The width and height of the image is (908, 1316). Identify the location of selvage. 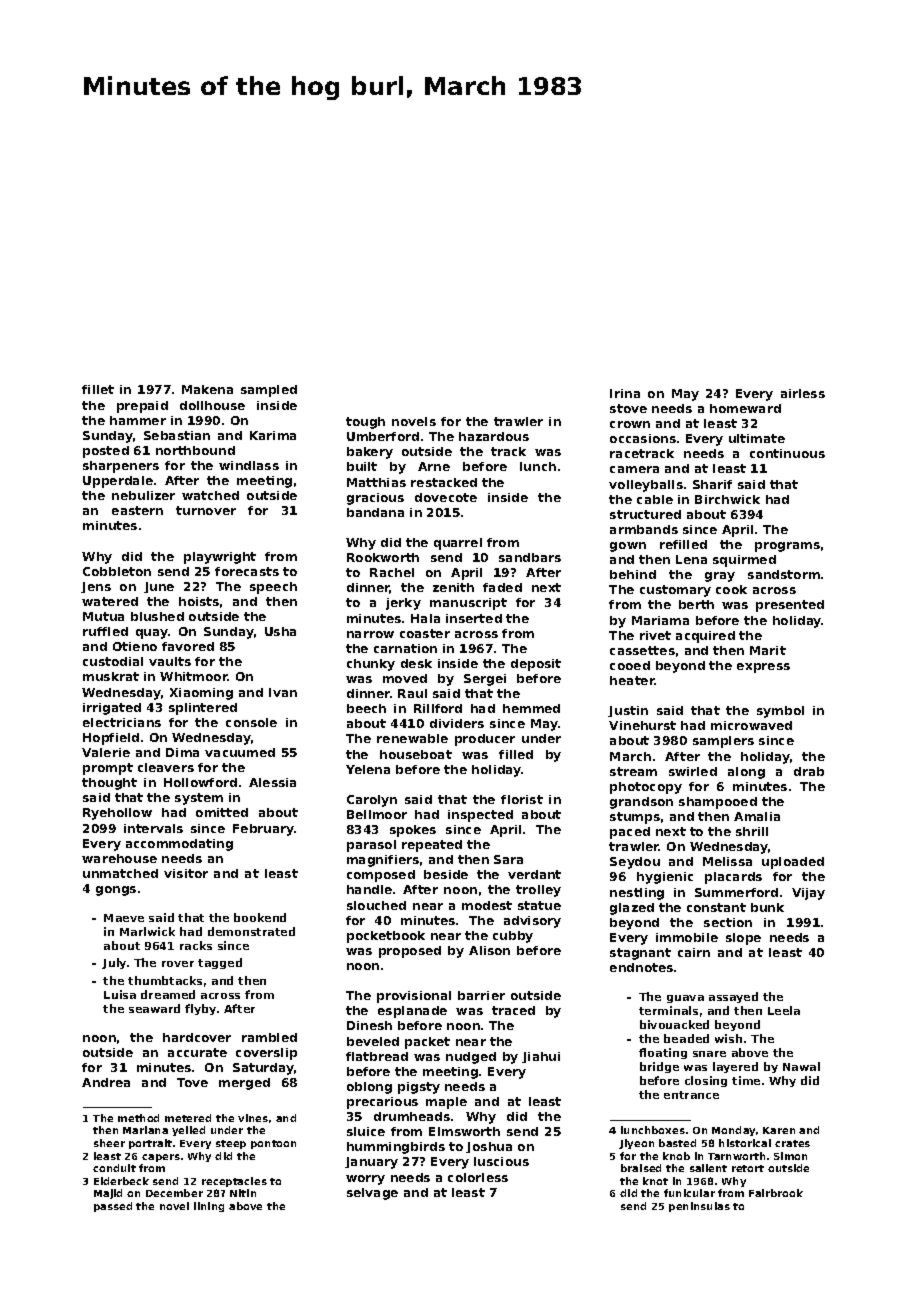
(372, 1194).
